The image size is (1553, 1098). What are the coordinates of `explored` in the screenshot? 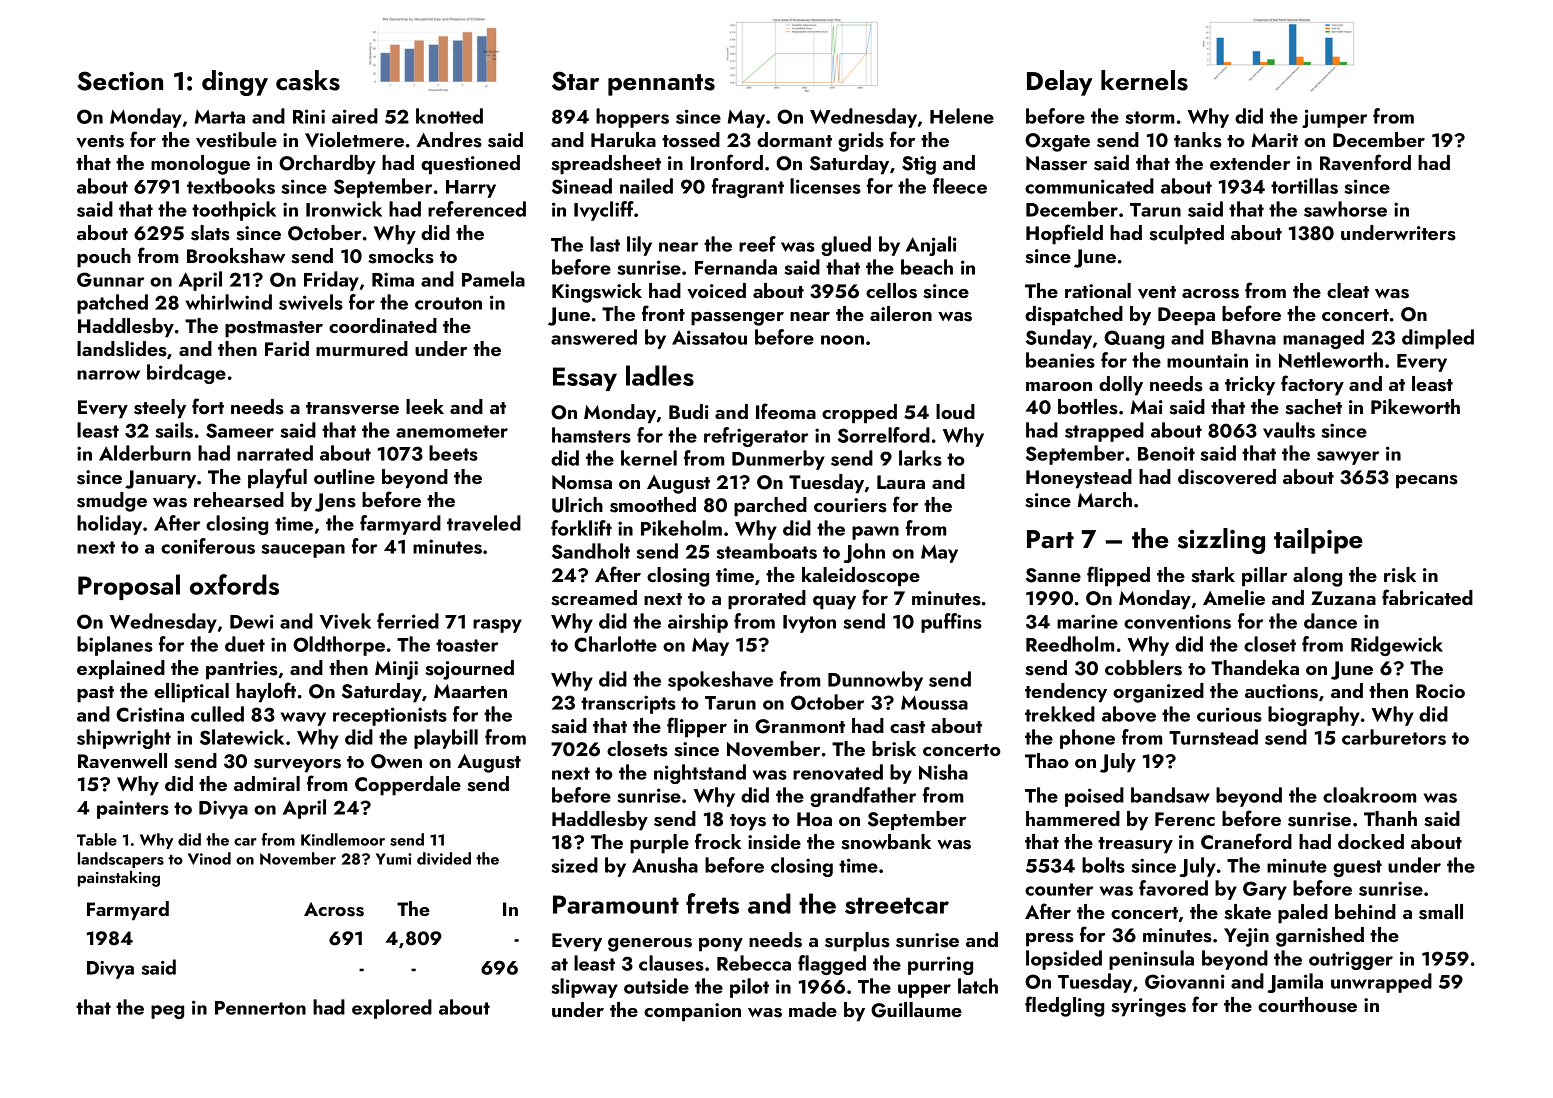 It's located at (392, 1009).
